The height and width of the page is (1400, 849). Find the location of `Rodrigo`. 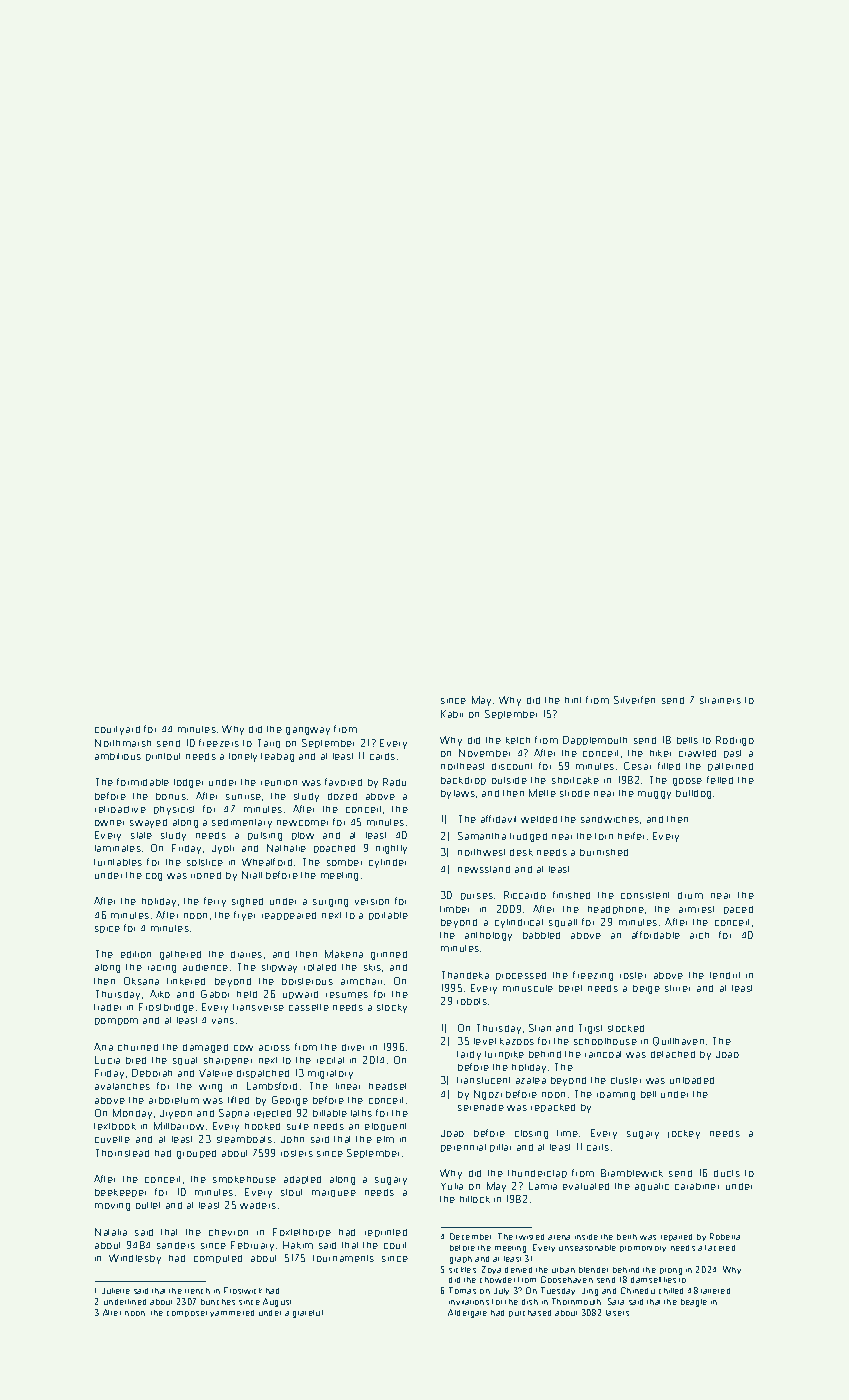

Rodrigo is located at coordinates (735, 741).
